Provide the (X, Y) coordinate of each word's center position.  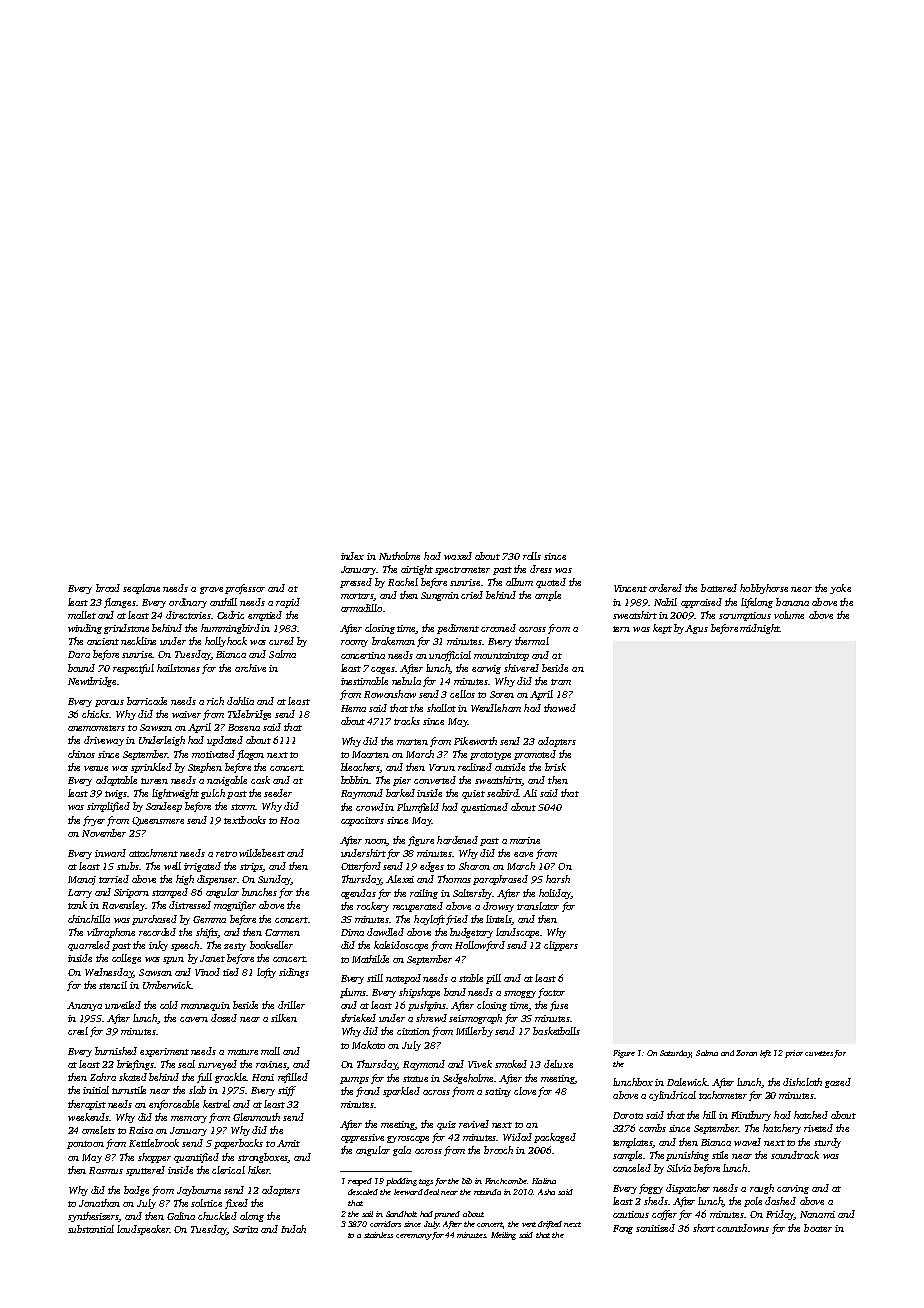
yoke (840, 589)
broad (108, 588)
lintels (499, 920)
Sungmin (440, 596)
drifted (550, 1225)
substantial (91, 1229)
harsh (558, 879)
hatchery (782, 1129)
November (104, 833)
